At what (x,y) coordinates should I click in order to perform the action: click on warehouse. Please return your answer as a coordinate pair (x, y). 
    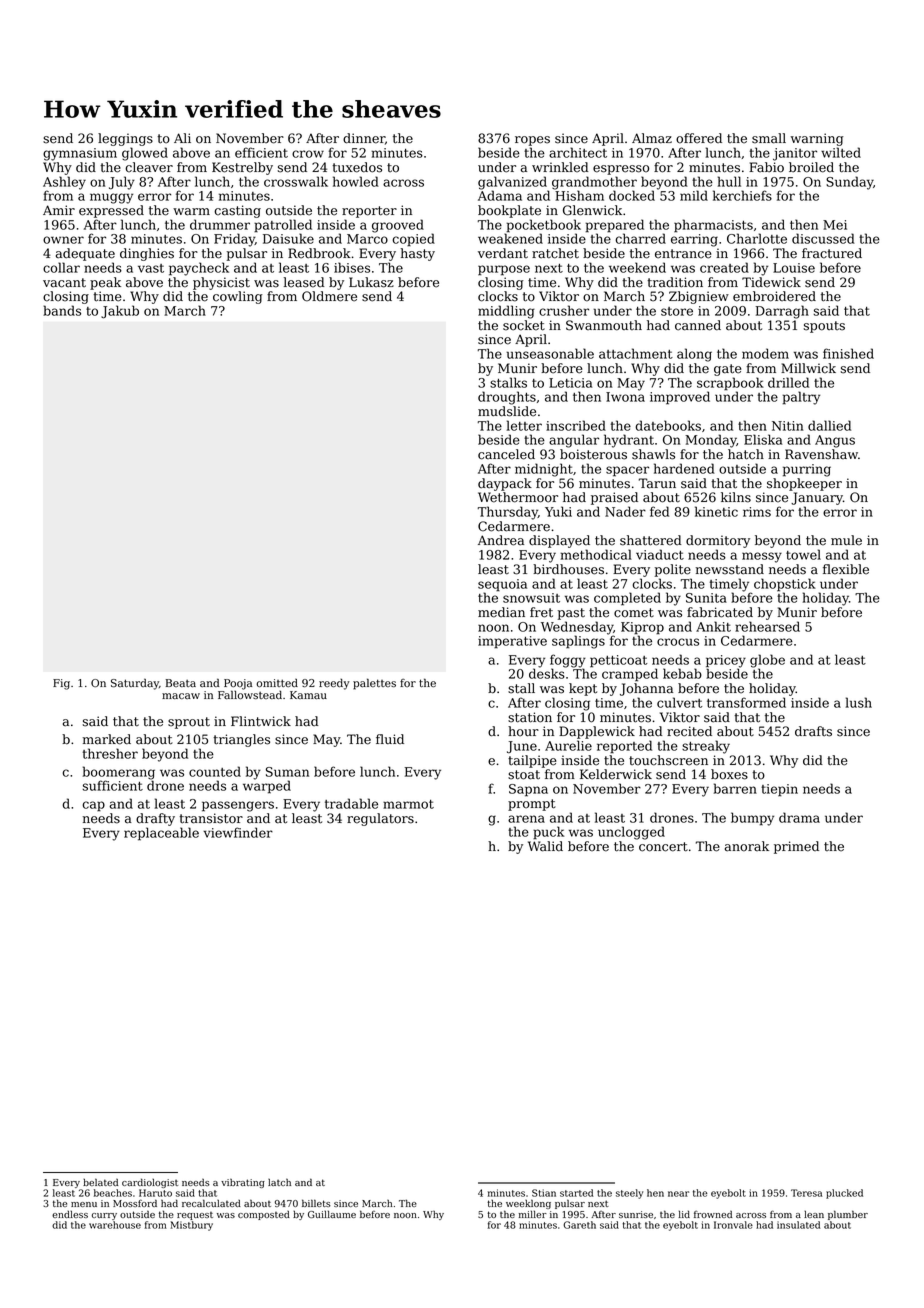
    Looking at the image, I should click on (115, 1225).
